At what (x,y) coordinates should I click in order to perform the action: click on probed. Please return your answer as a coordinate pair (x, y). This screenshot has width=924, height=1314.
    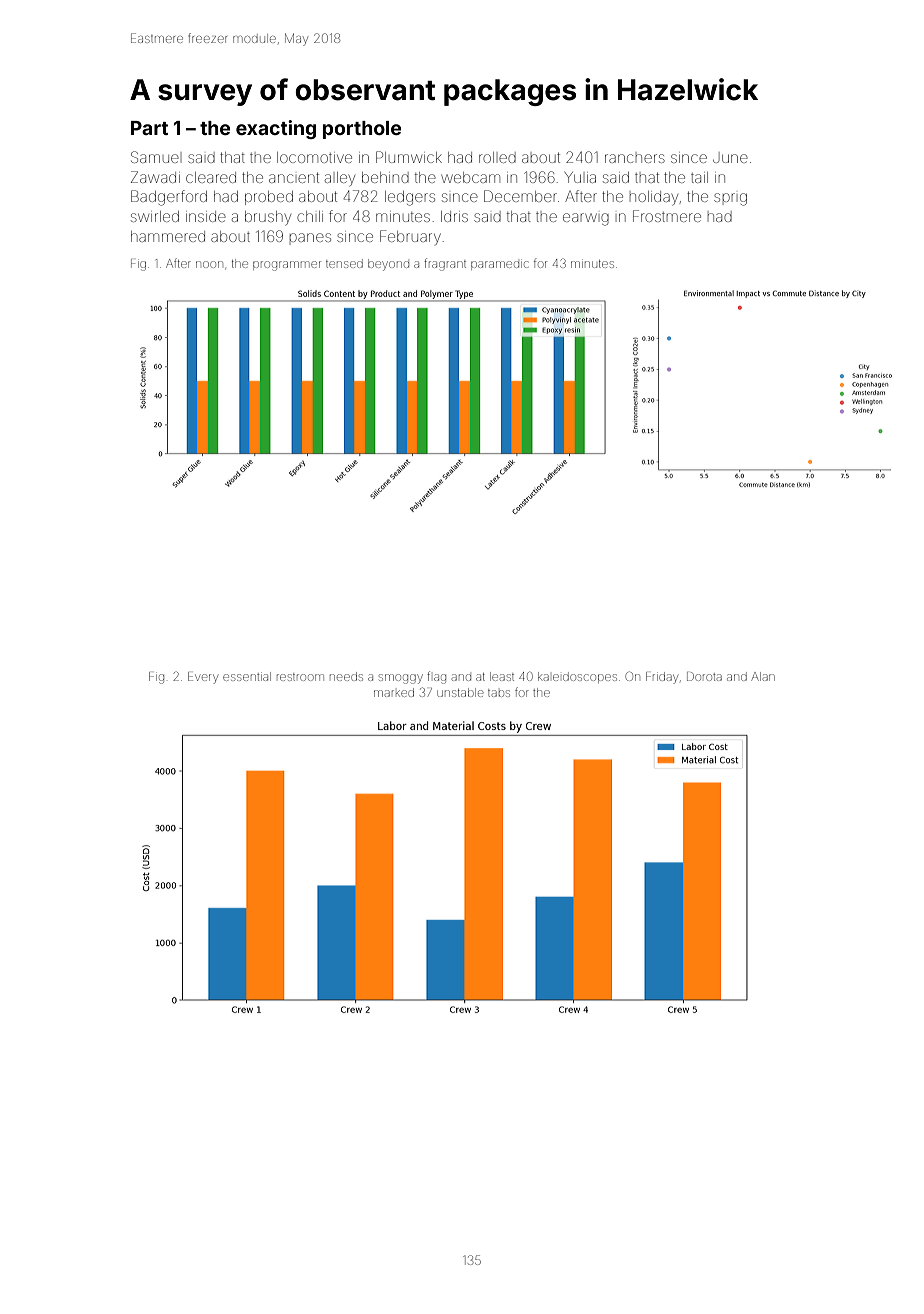
    Looking at the image, I should click on (269, 198).
